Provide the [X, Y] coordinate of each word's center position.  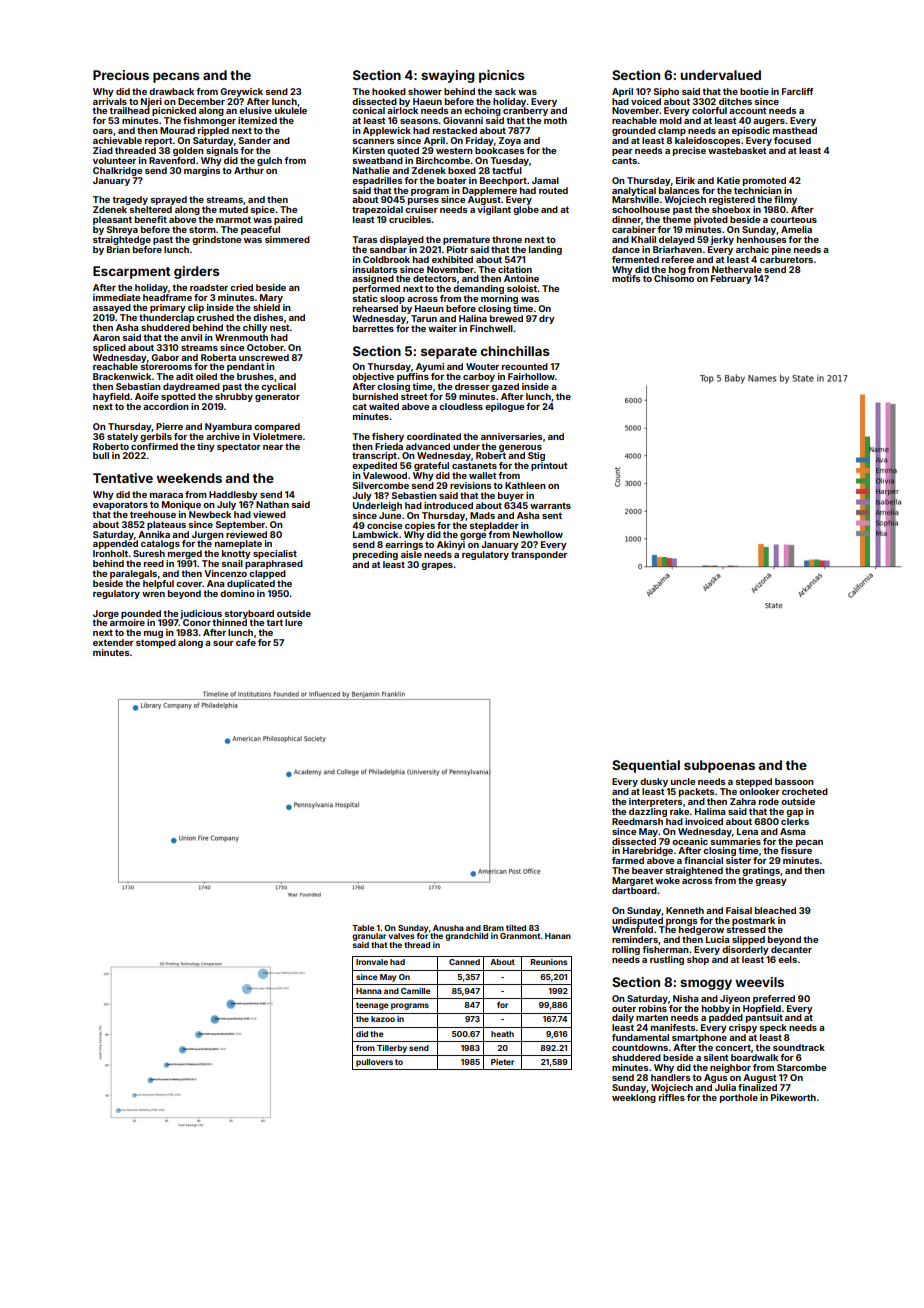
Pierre [169, 426]
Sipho [666, 92]
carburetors [786, 259]
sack [505, 91]
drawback [171, 91]
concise [384, 525]
